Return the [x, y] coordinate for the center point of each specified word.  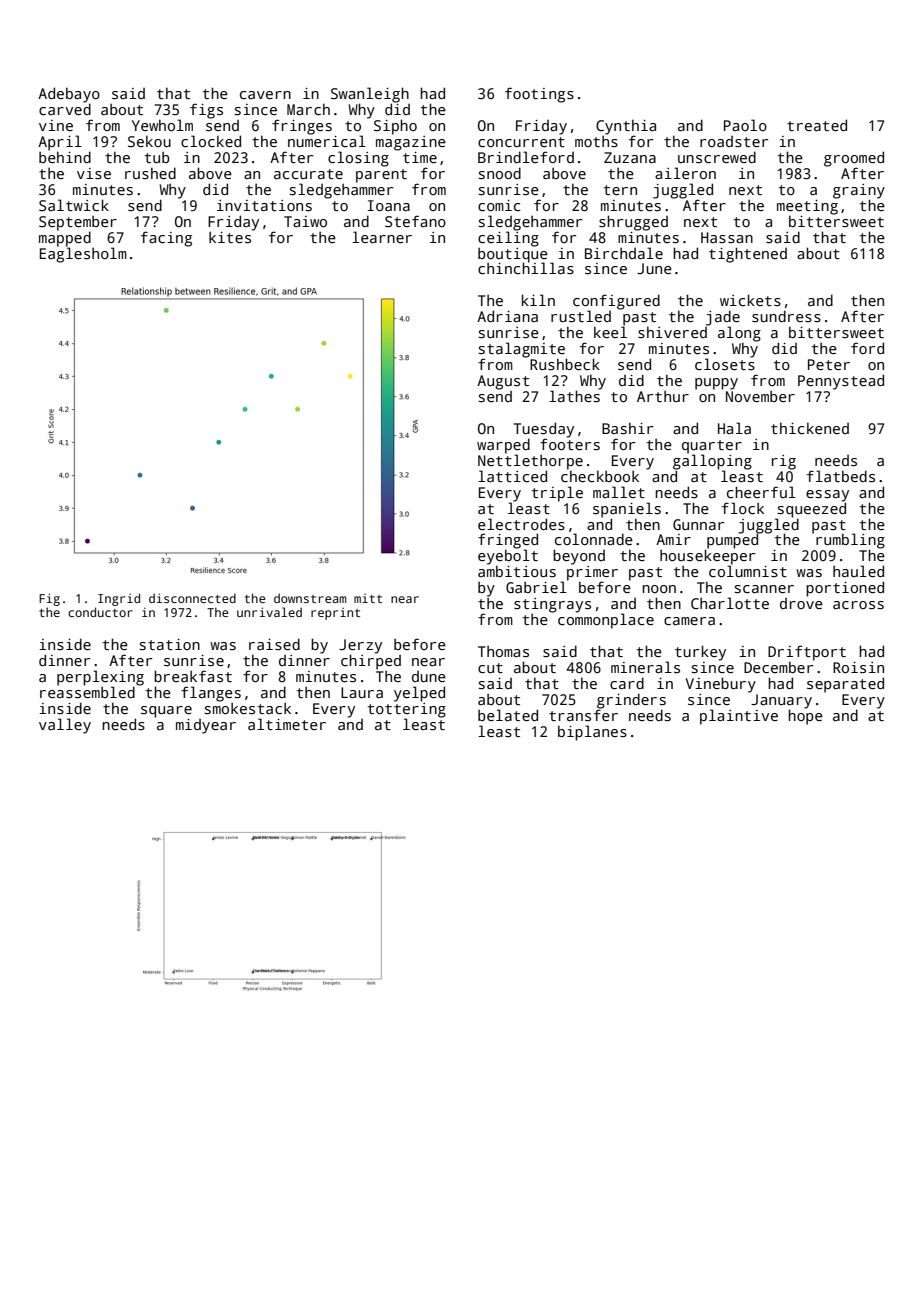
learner [382, 237]
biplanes [592, 733]
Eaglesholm [83, 255]
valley [65, 726]
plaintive [739, 717]
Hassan [727, 237]
